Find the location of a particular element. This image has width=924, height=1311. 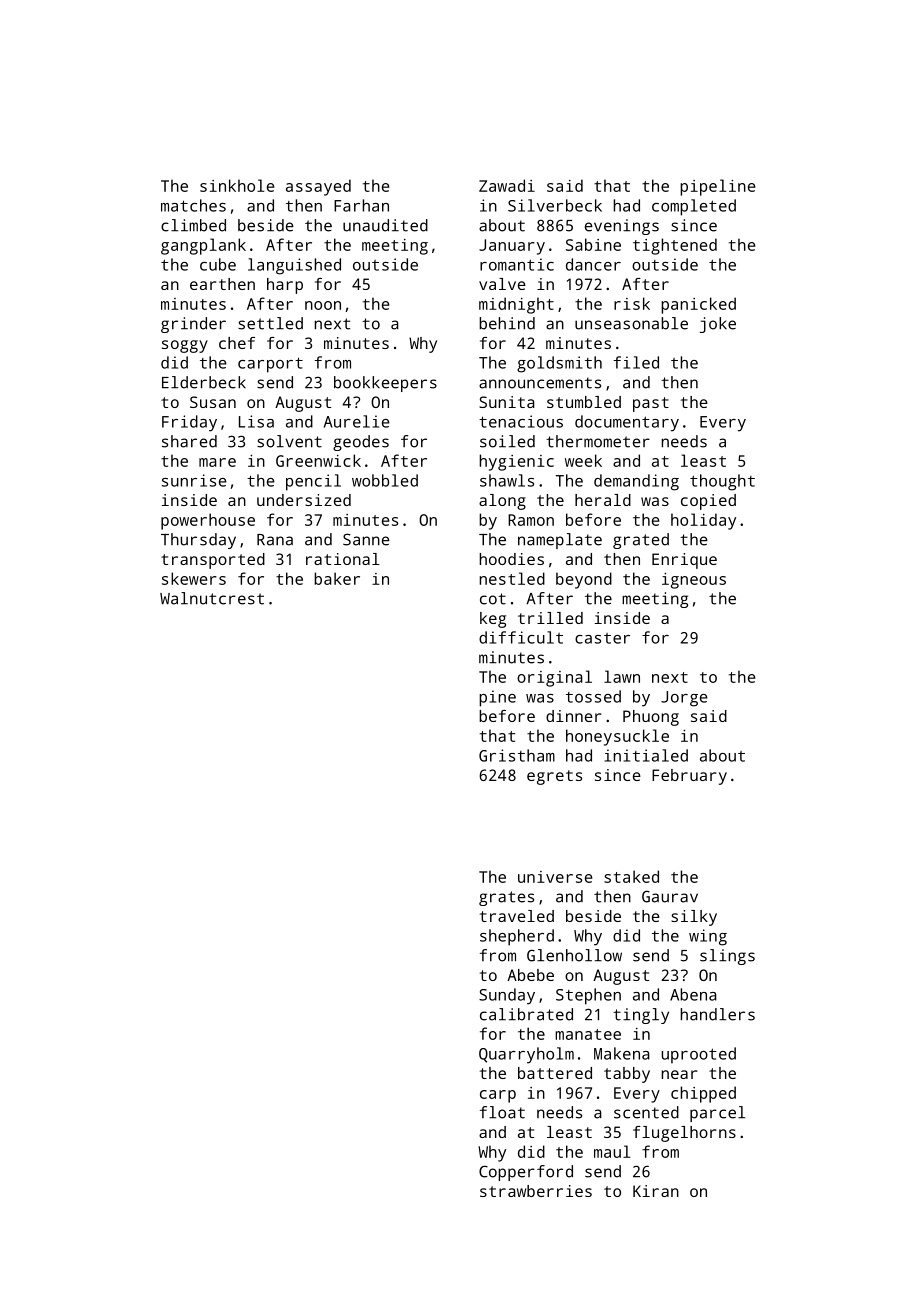

tossed is located at coordinates (593, 696).
